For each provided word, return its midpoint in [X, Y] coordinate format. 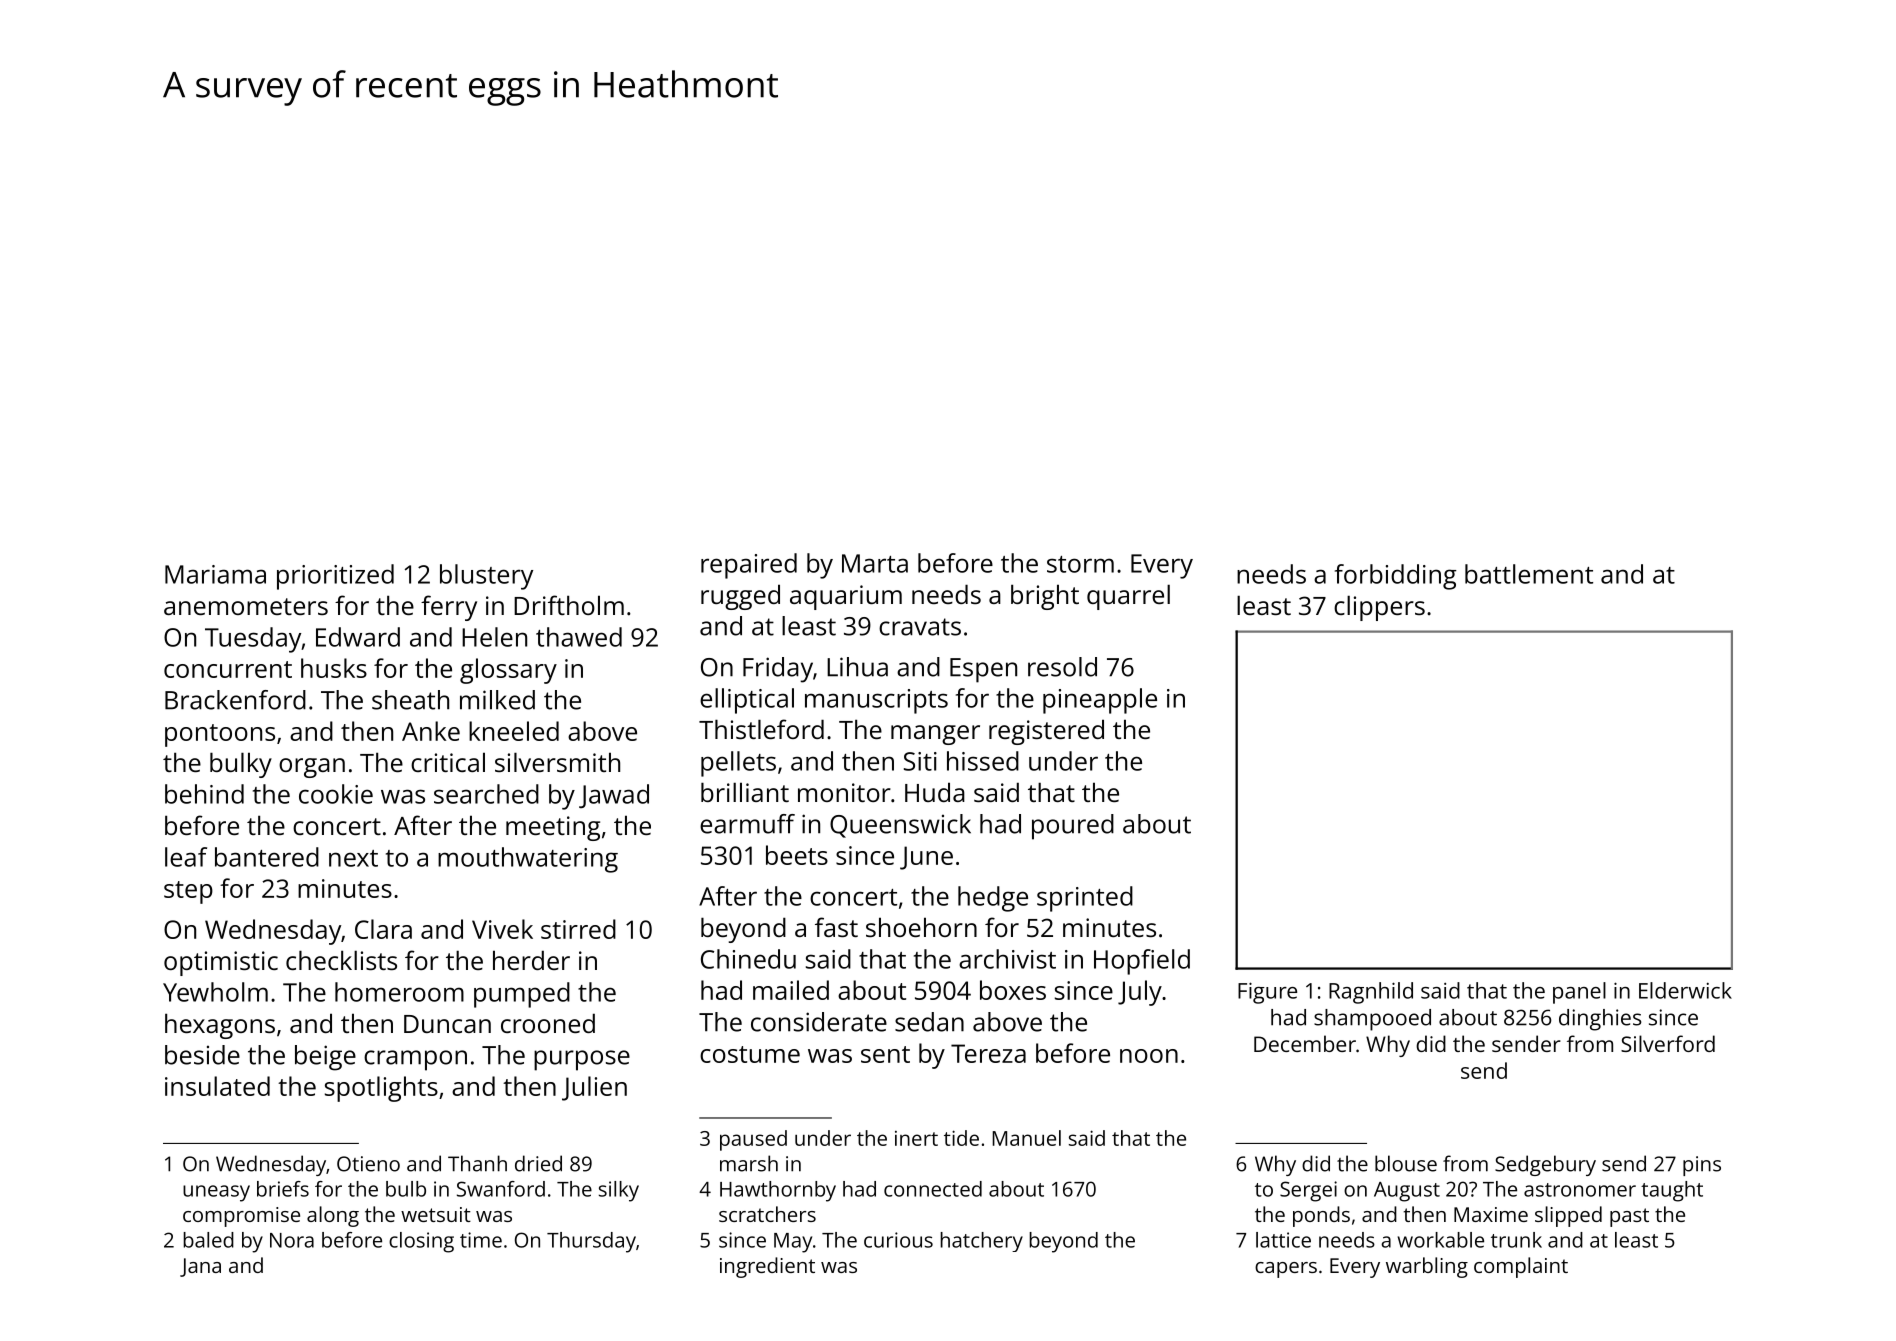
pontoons [220, 735]
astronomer [1580, 1190]
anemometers [246, 606]
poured [1073, 827]
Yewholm [215, 992]
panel [1579, 993]
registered [1046, 732]
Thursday [591, 1242]
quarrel [1128, 597]
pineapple [1100, 701]
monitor [844, 792]
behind [204, 794]
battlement [1529, 574]
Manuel [1026, 1138]
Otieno [368, 1164]
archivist [1007, 959]
